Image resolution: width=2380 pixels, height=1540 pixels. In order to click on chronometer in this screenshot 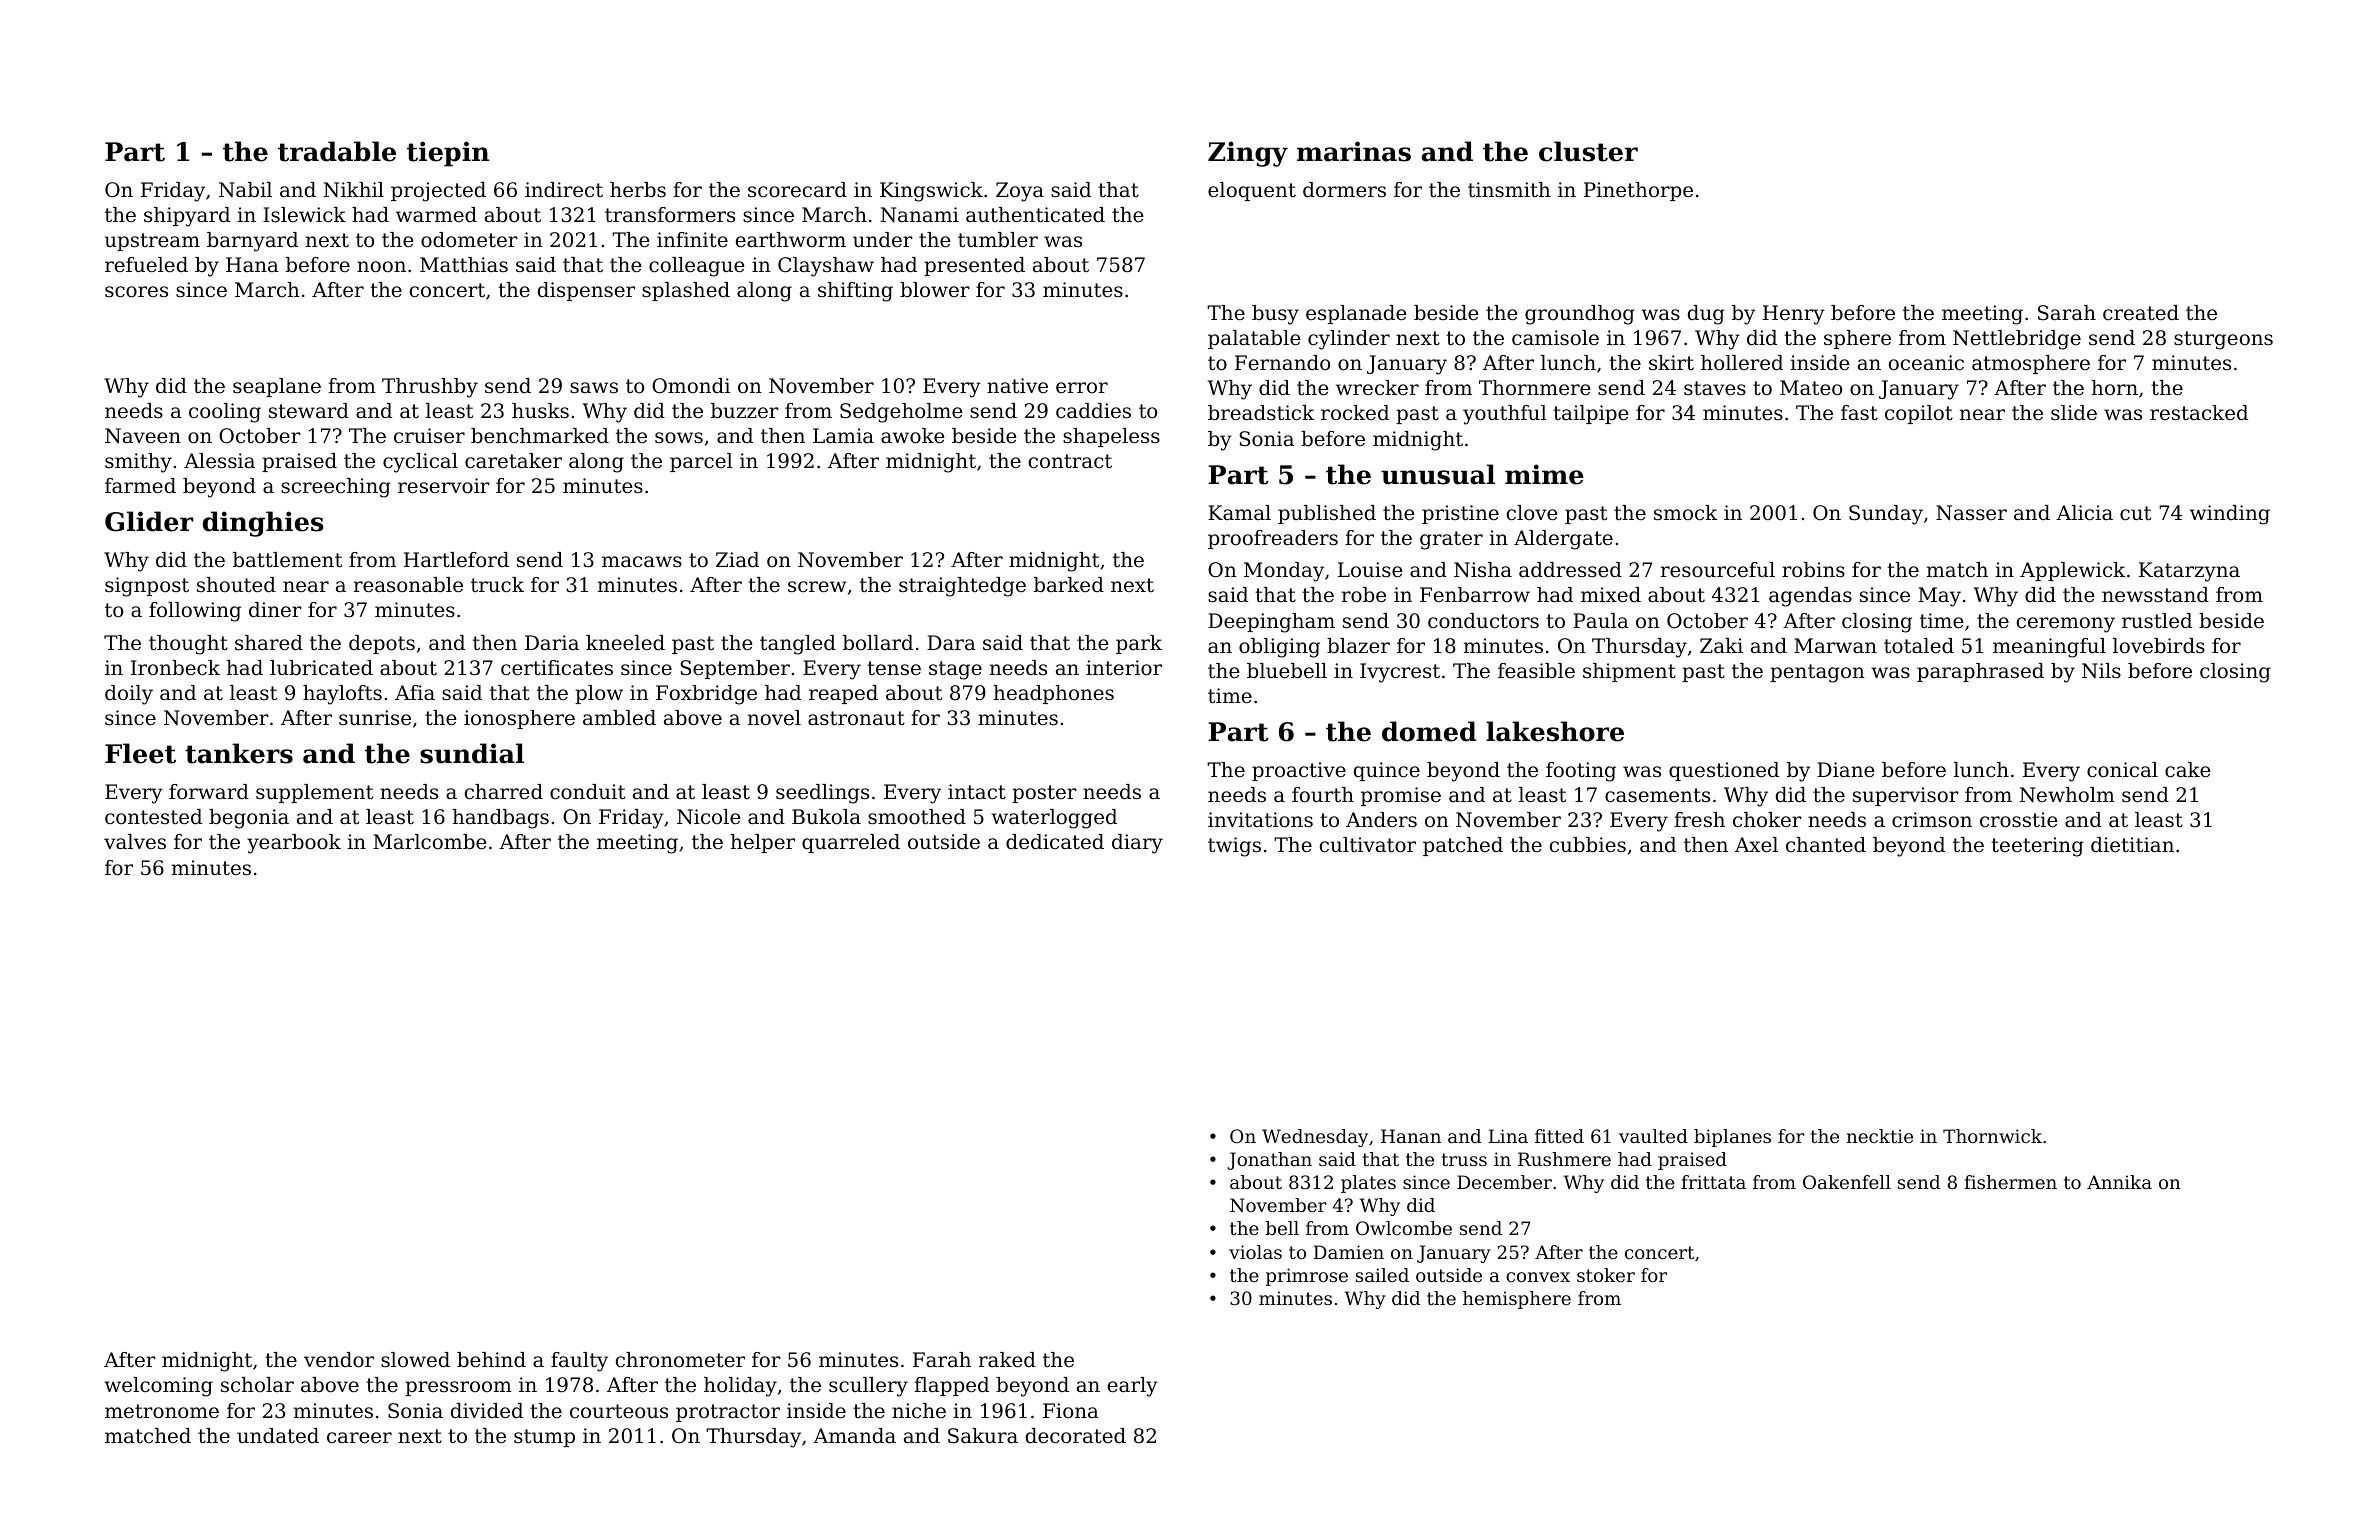, I will do `click(680, 1360)`.
